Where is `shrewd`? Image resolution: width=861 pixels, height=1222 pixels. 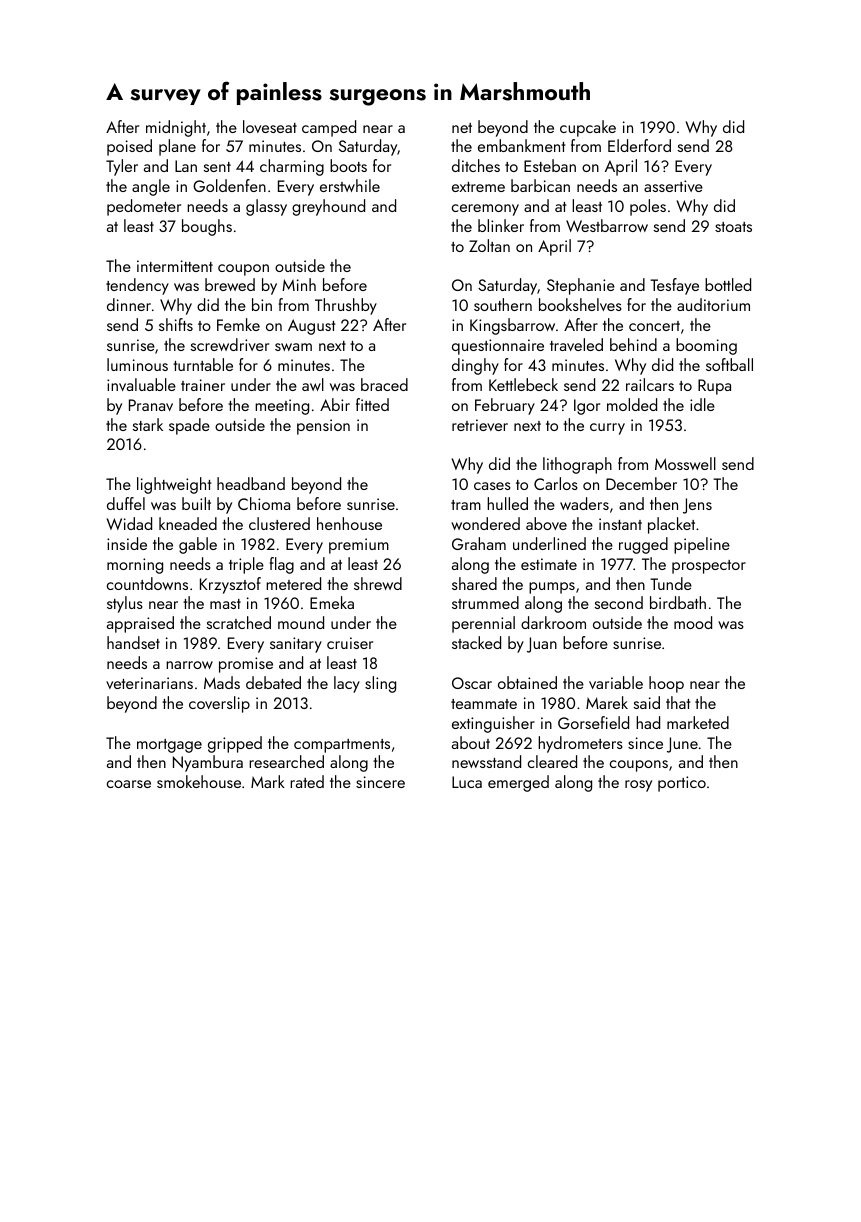 shrewd is located at coordinates (378, 583).
